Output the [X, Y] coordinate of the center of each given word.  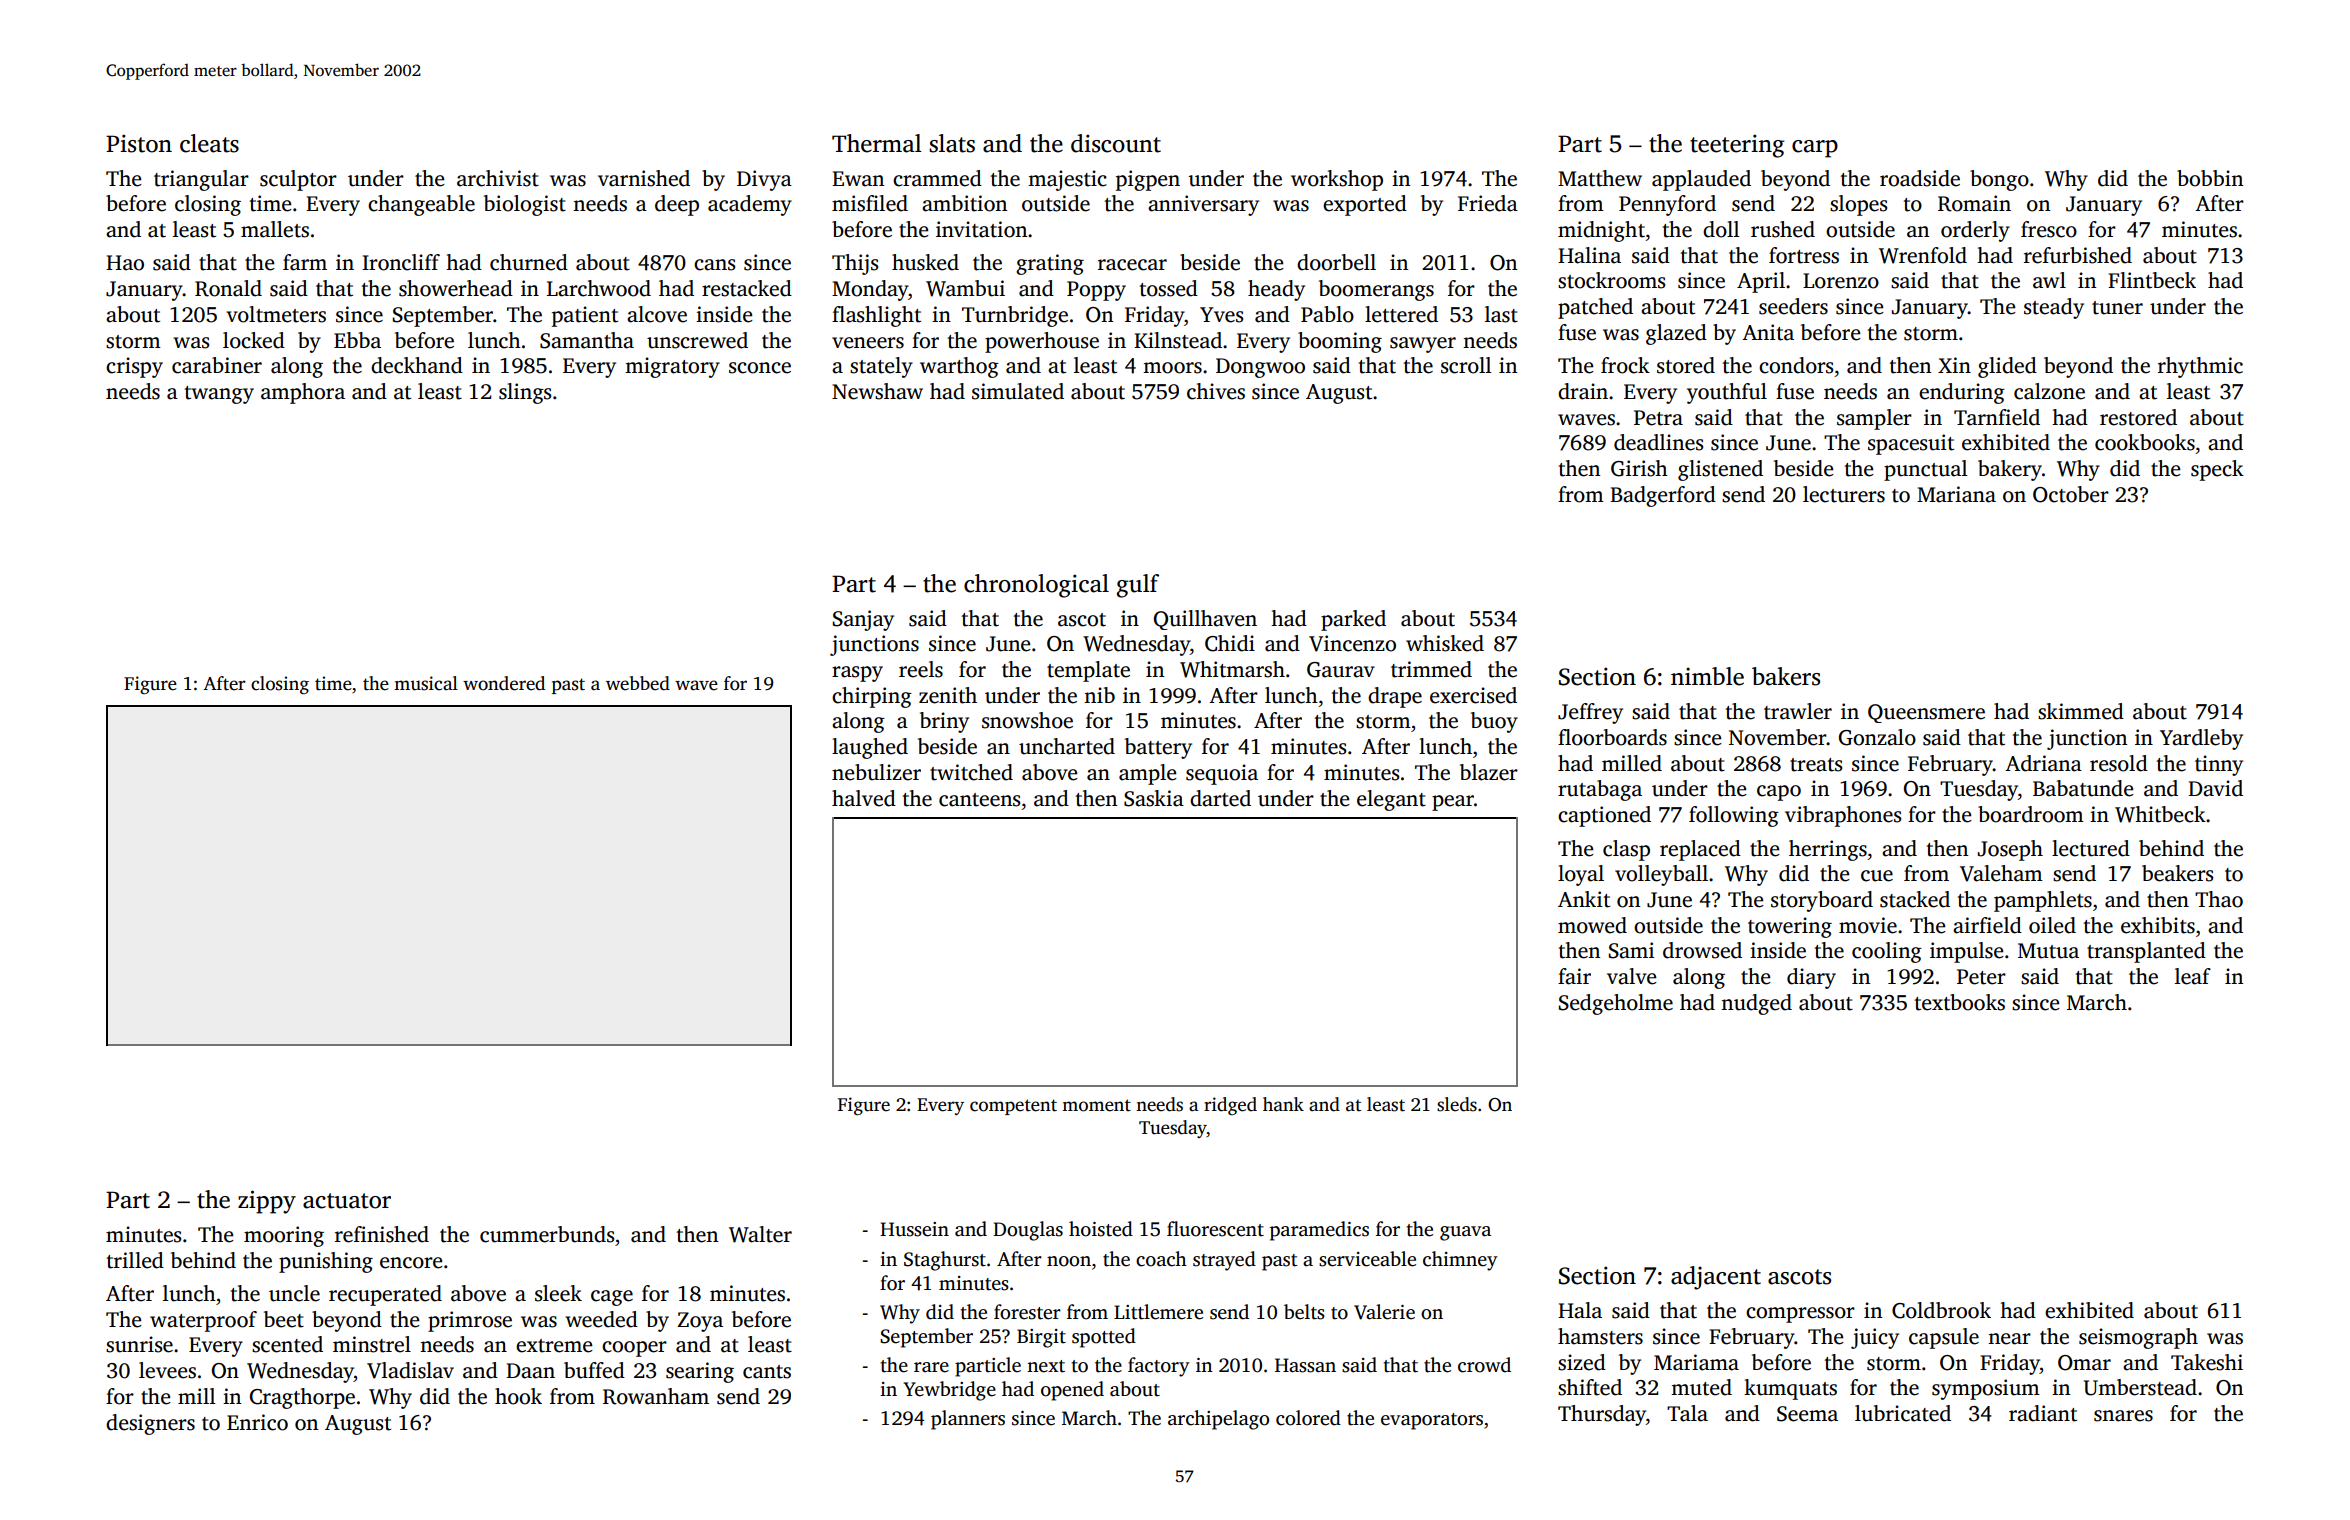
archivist [498, 178]
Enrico [257, 1422]
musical [426, 683]
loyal [1581, 875]
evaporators [1432, 1421]
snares [2123, 1416]
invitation [981, 229]
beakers [2177, 873]
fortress [1804, 255]
